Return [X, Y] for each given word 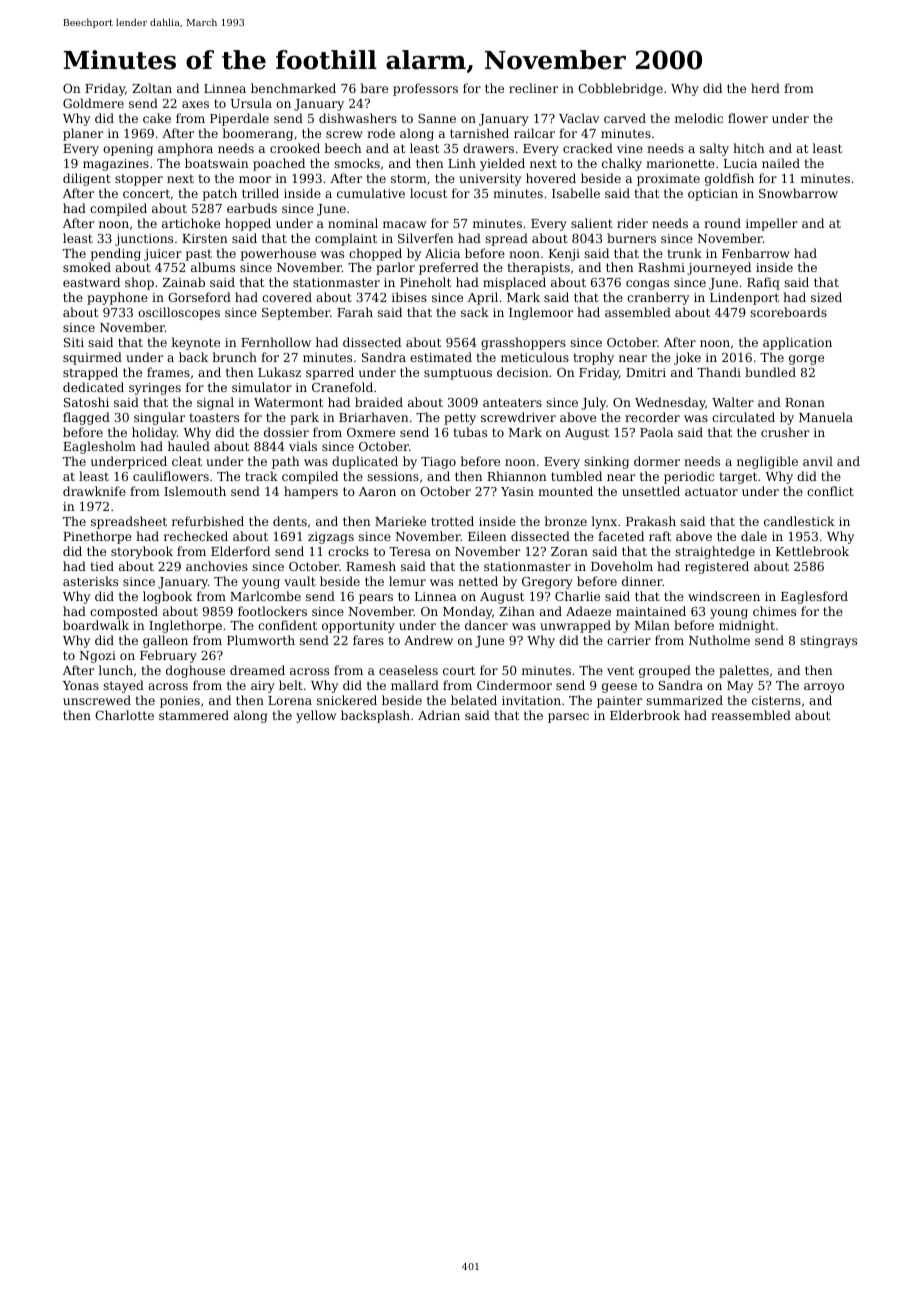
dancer [486, 625]
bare [374, 88]
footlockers [272, 611]
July [593, 403]
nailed [781, 163]
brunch [234, 357]
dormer [657, 461]
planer [83, 134]
